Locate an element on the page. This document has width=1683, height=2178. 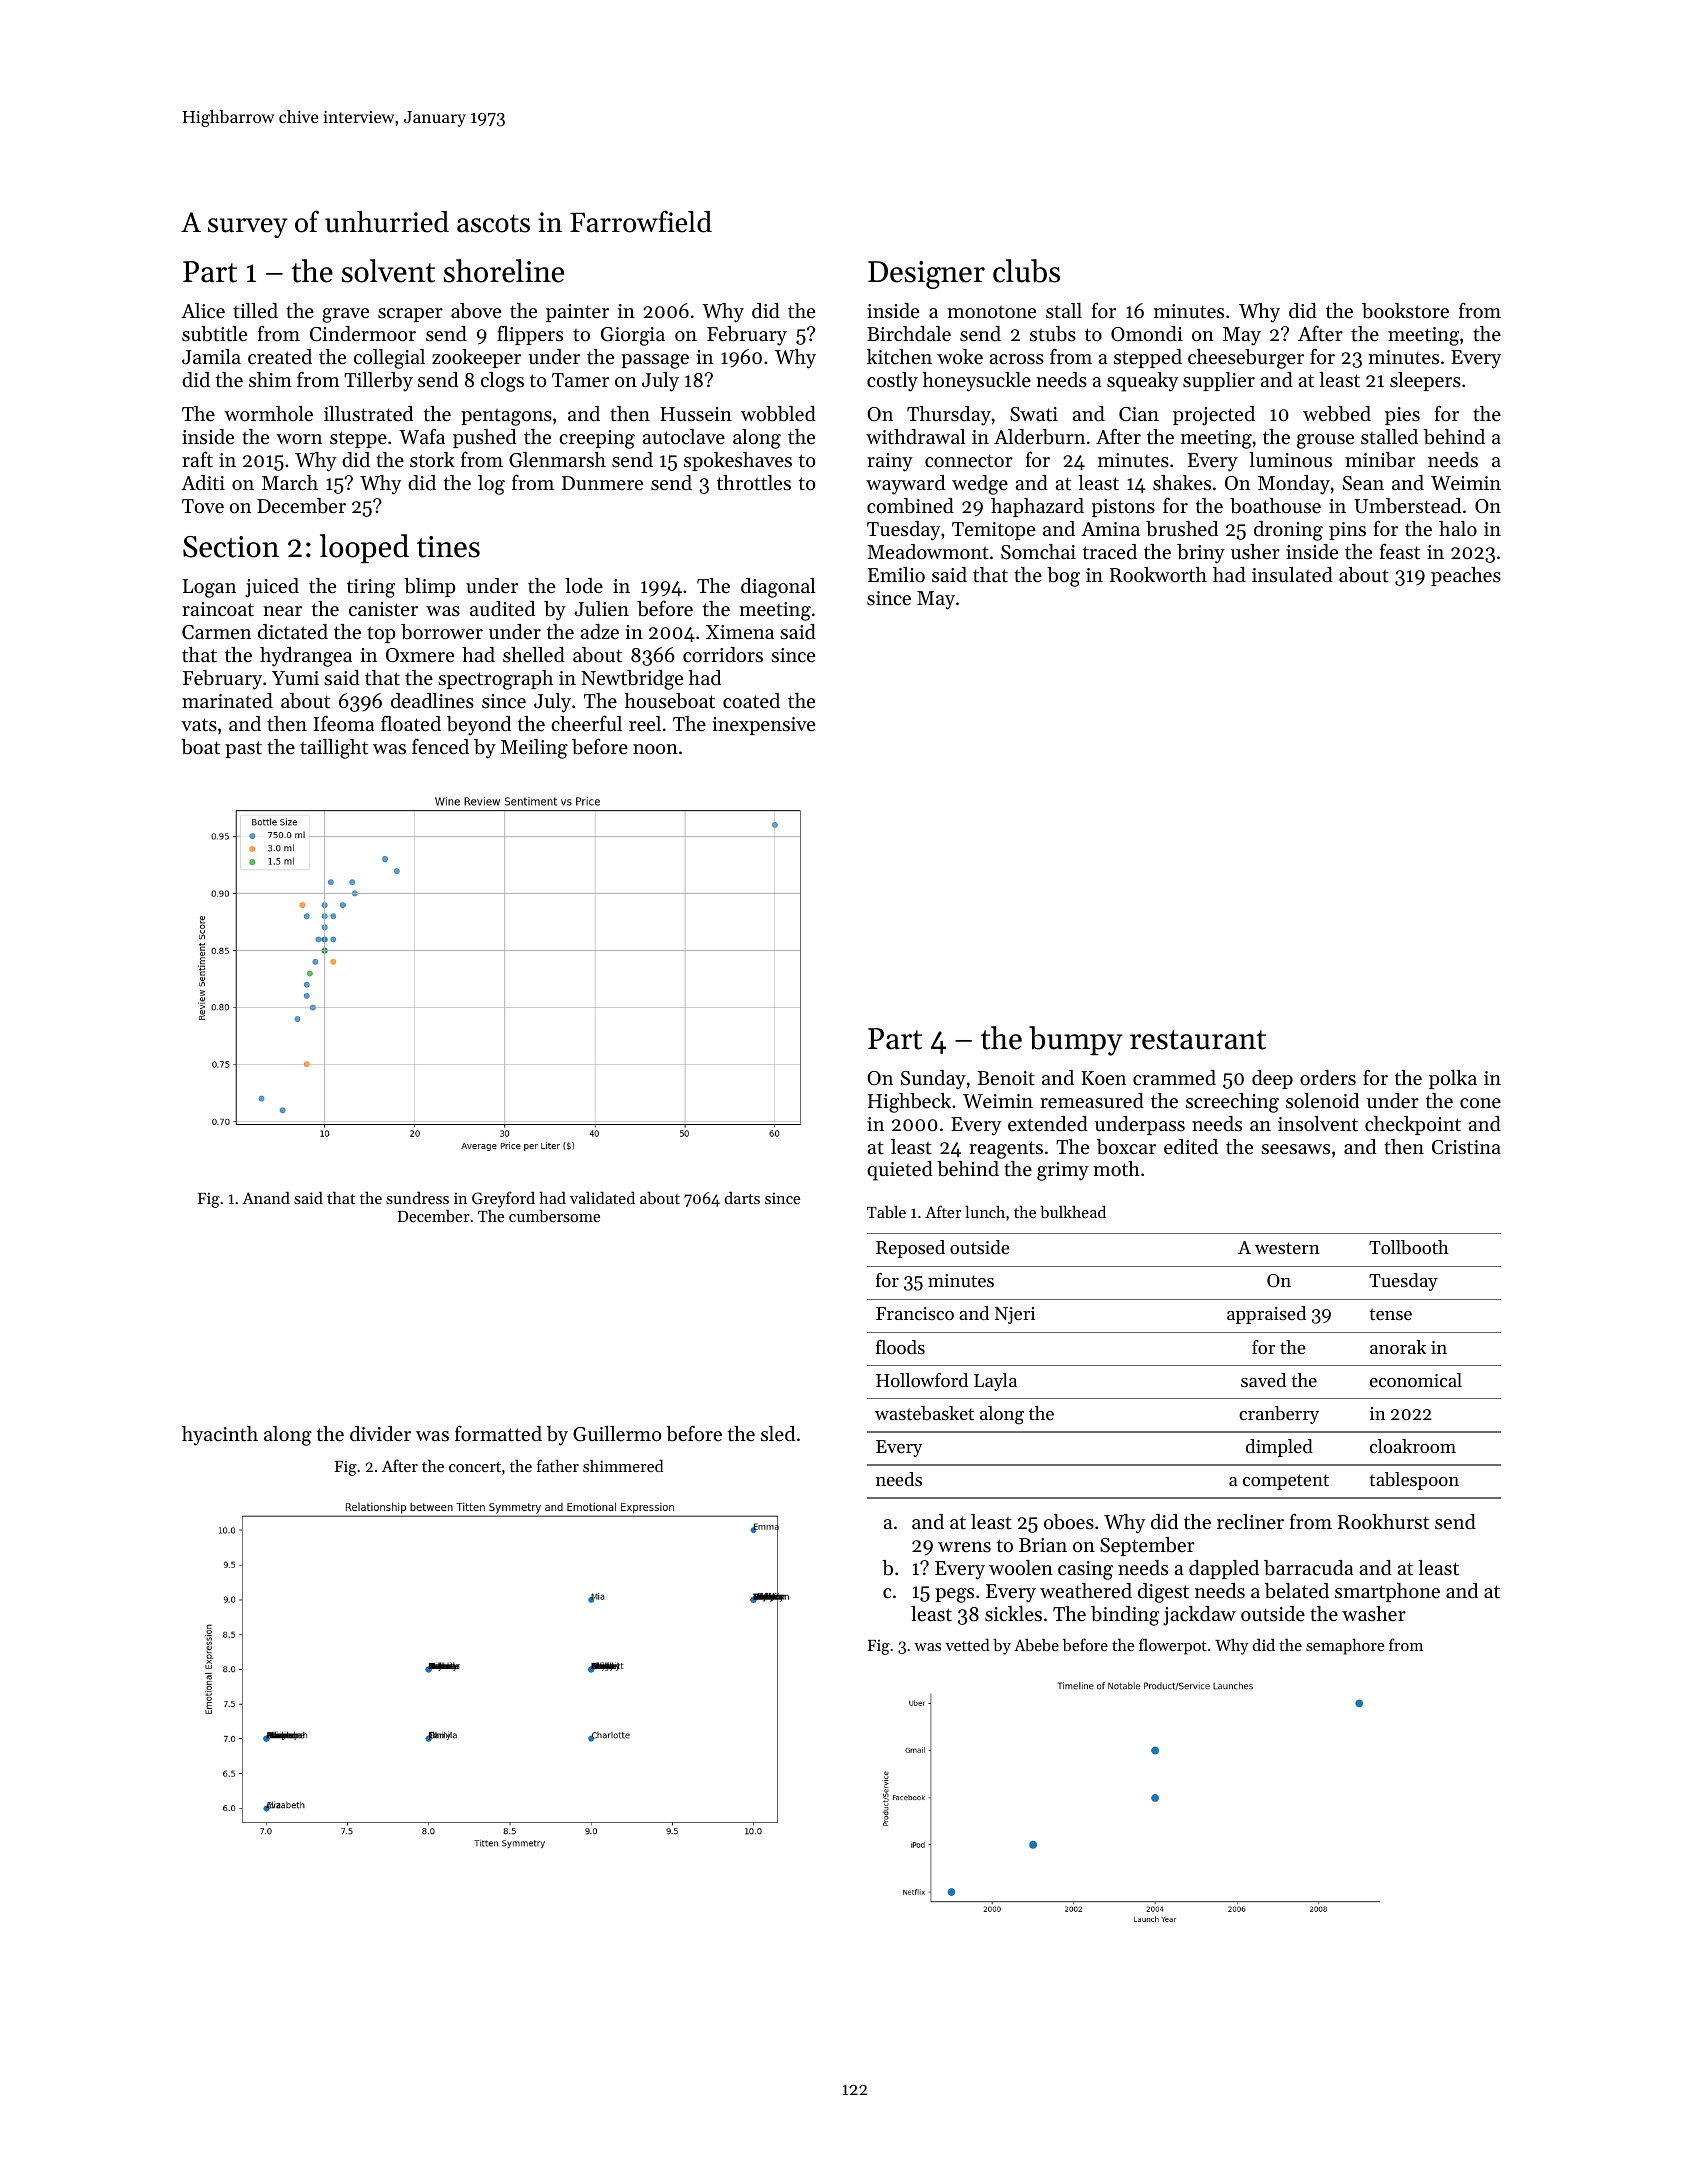
wastebasket is located at coordinates (924, 1413).
